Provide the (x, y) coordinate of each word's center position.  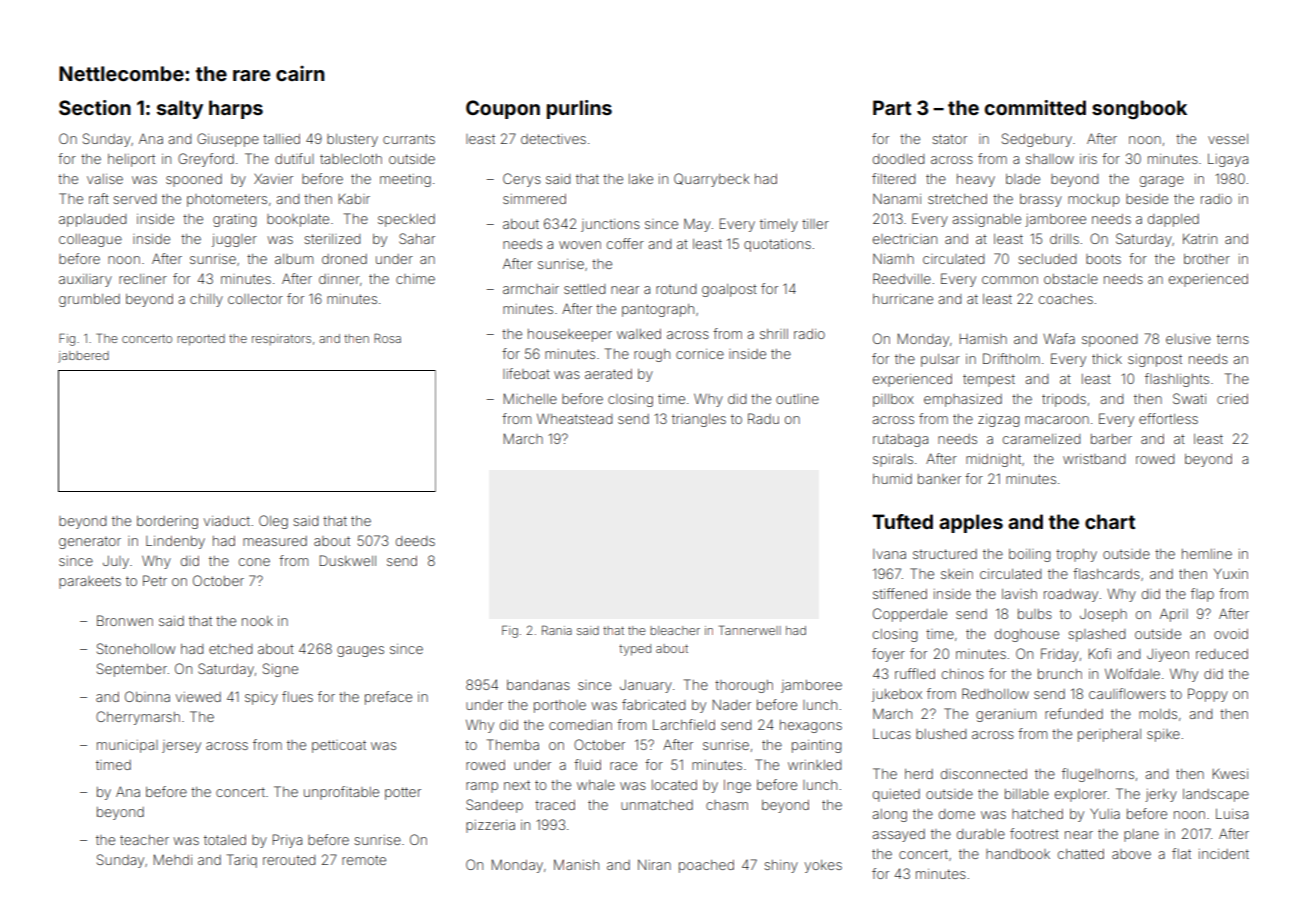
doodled (898, 159)
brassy (1041, 200)
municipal (127, 746)
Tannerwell (750, 630)
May (697, 225)
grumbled (89, 300)
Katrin (1200, 238)
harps (236, 109)
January (646, 686)
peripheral (1109, 735)
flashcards (1106, 573)
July (116, 562)
